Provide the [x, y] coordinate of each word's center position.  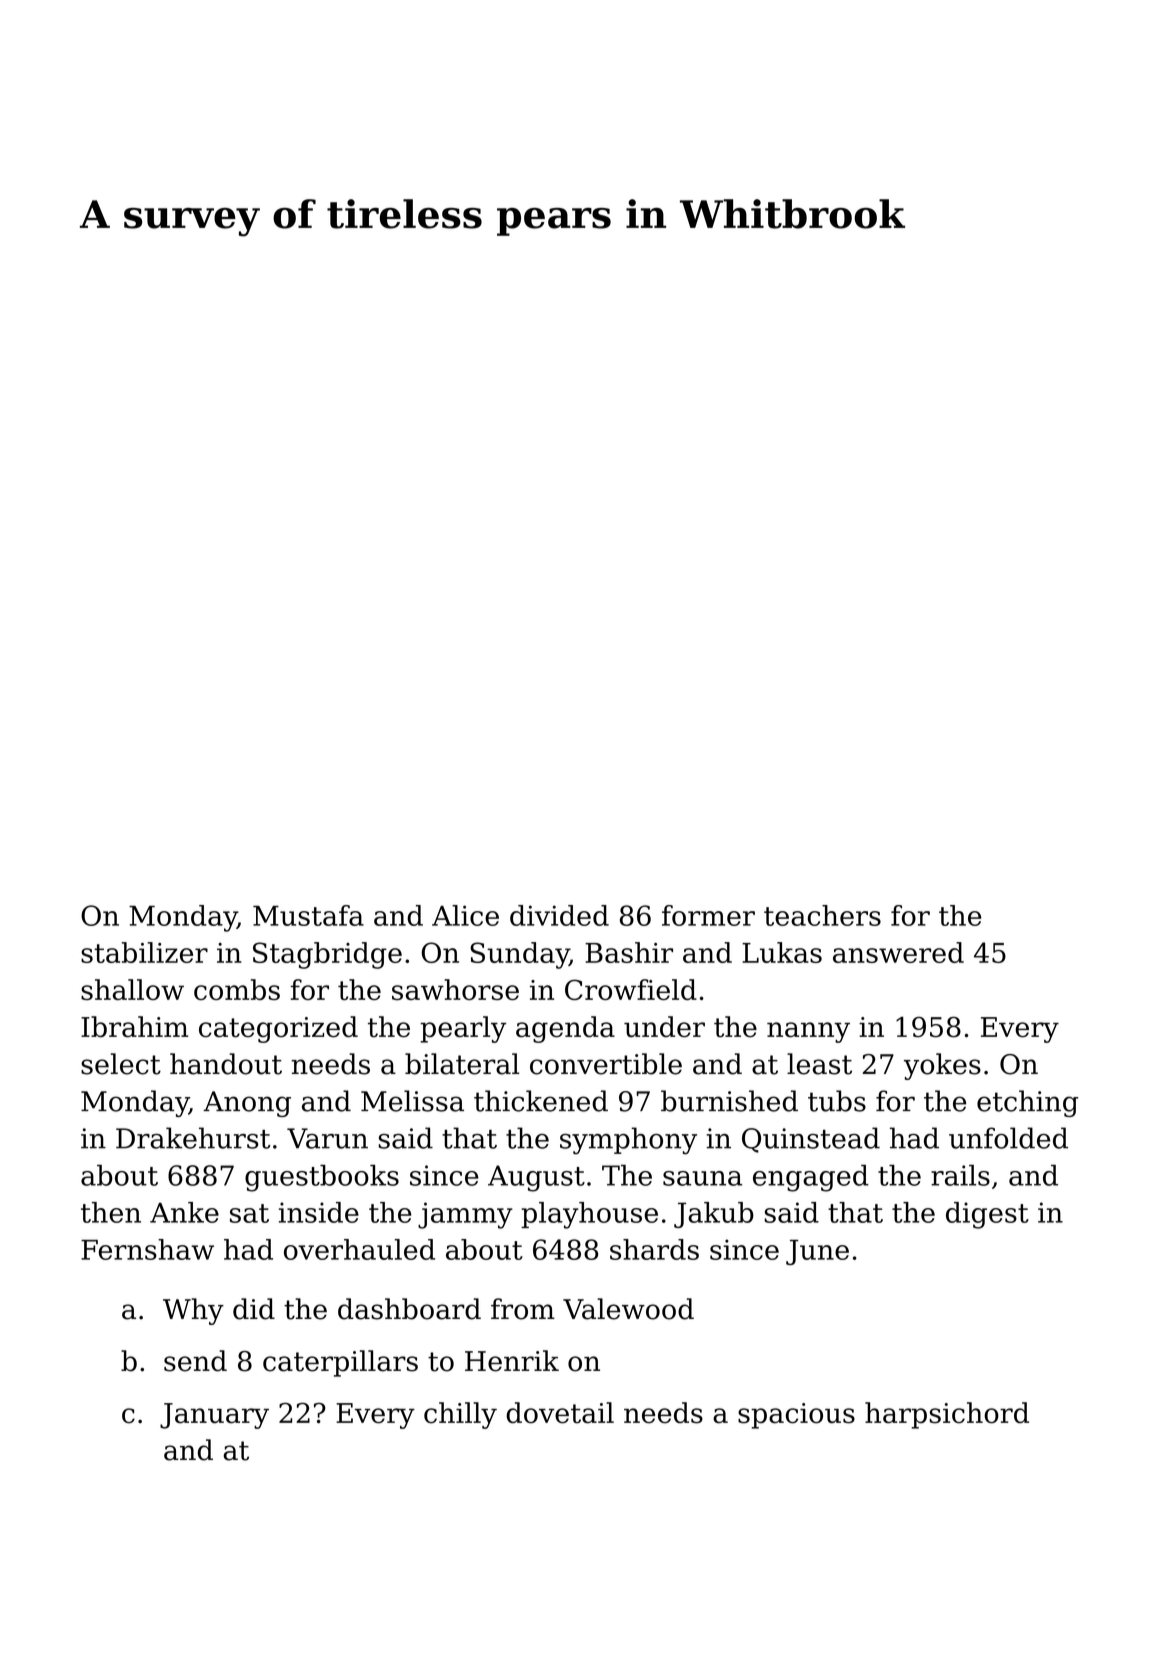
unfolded [1008, 1138]
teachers [822, 915]
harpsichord [947, 1415]
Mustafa [308, 915]
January [214, 1416]
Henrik [512, 1361]
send [195, 1361]
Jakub [714, 1215]
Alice [465, 915]
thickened [541, 1101]
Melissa [412, 1101]
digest [987, 1215]
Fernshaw [147, 1249]
